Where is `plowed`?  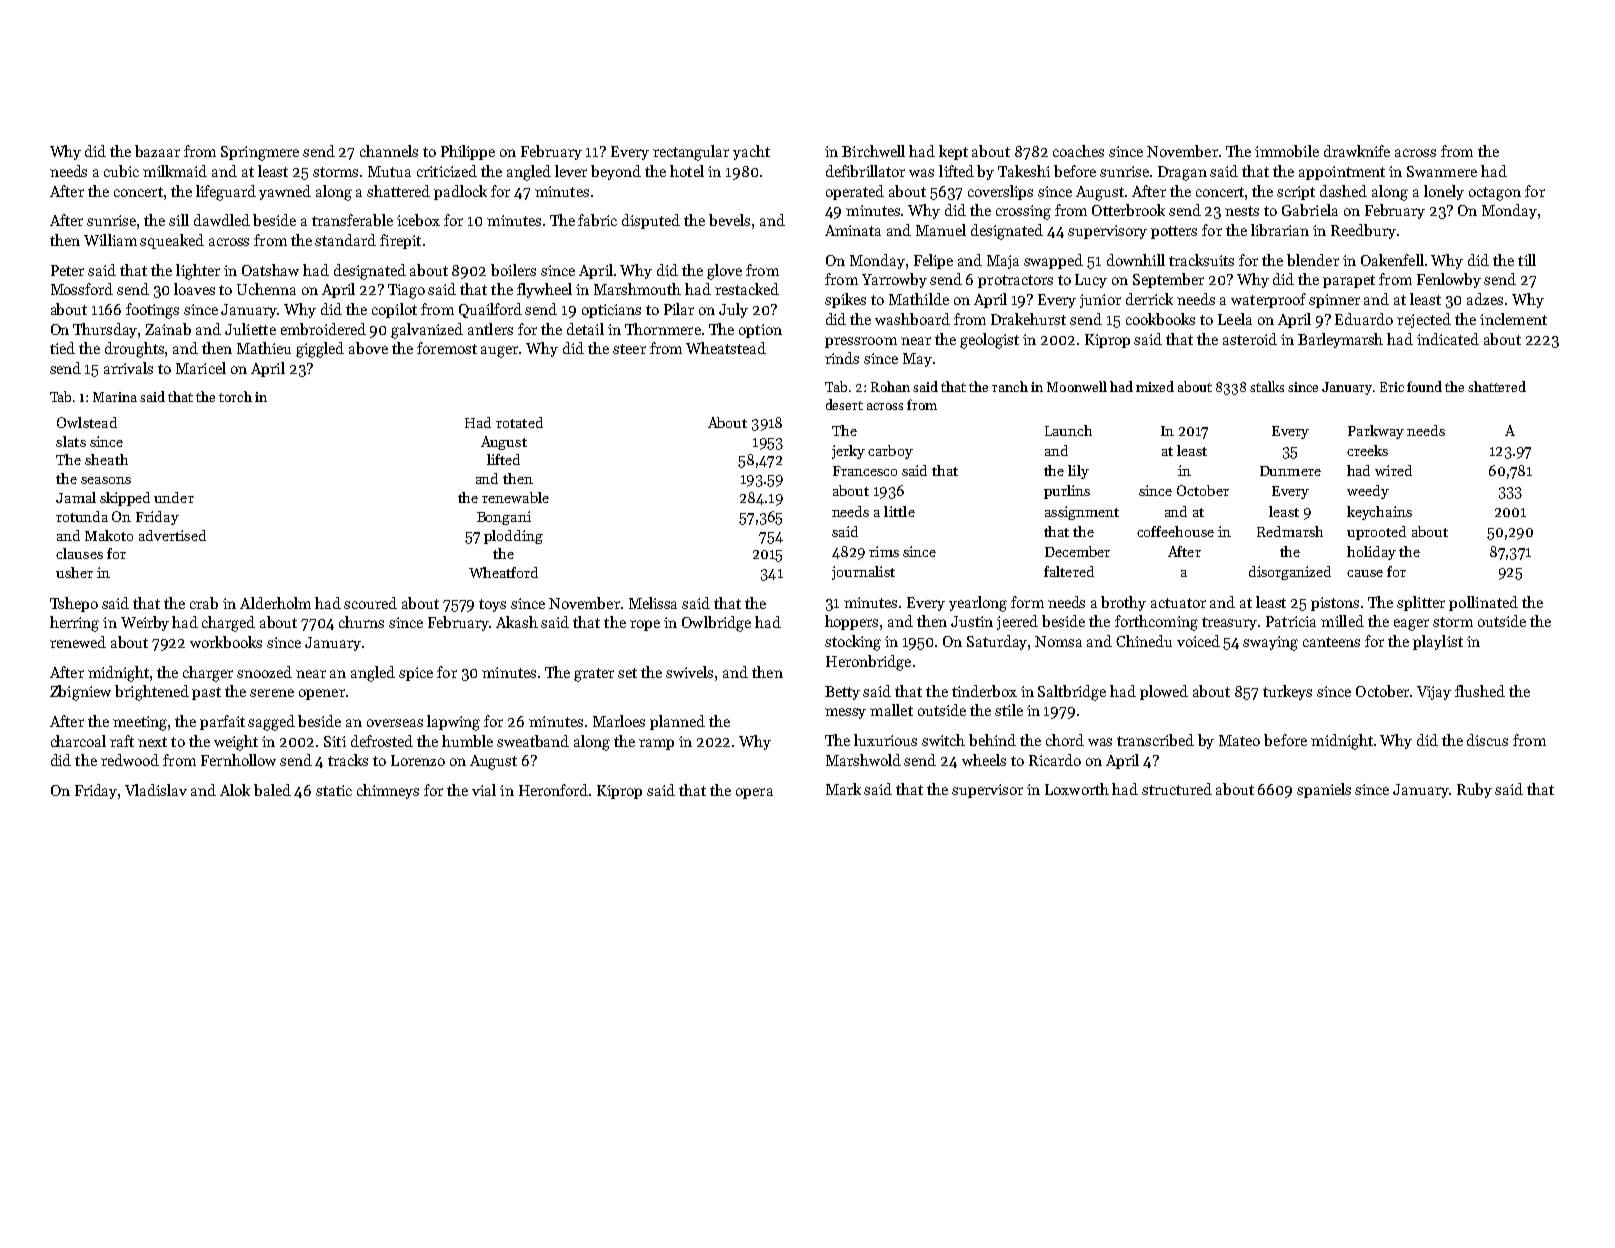
plowed is located at coordinates (1164, 692).
